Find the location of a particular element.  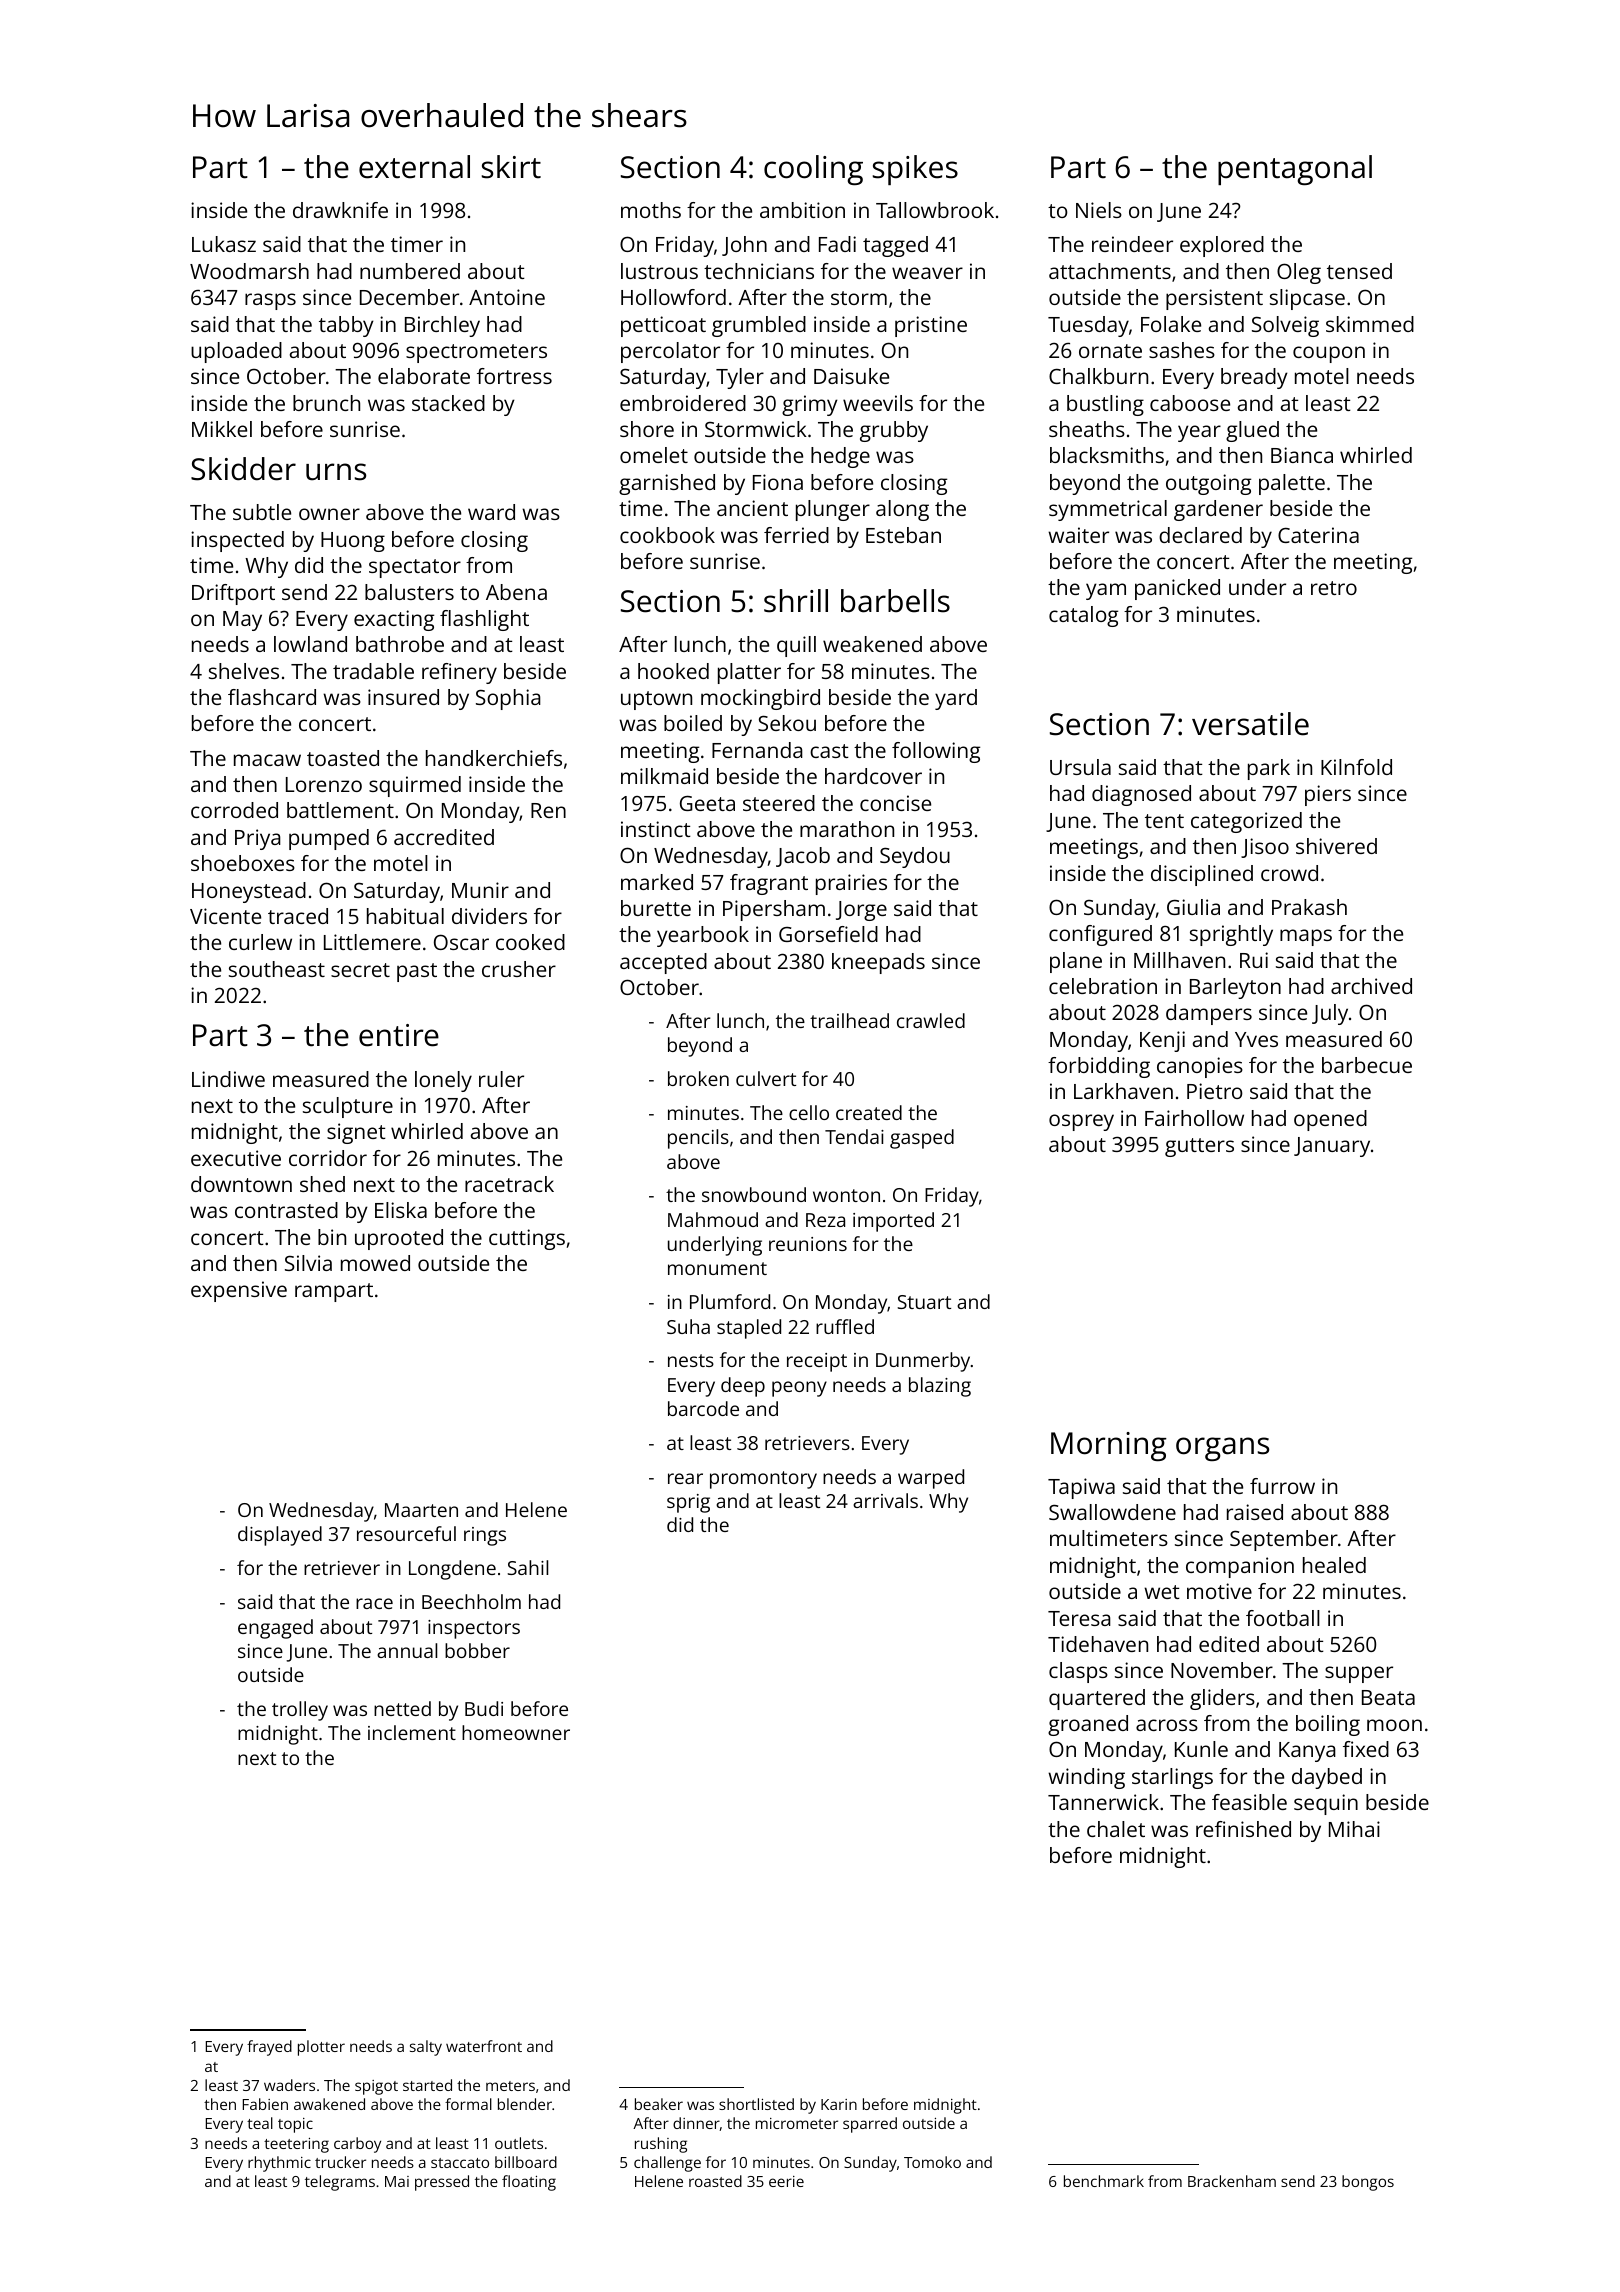

trolley is located at coordinates (300, 1711).
